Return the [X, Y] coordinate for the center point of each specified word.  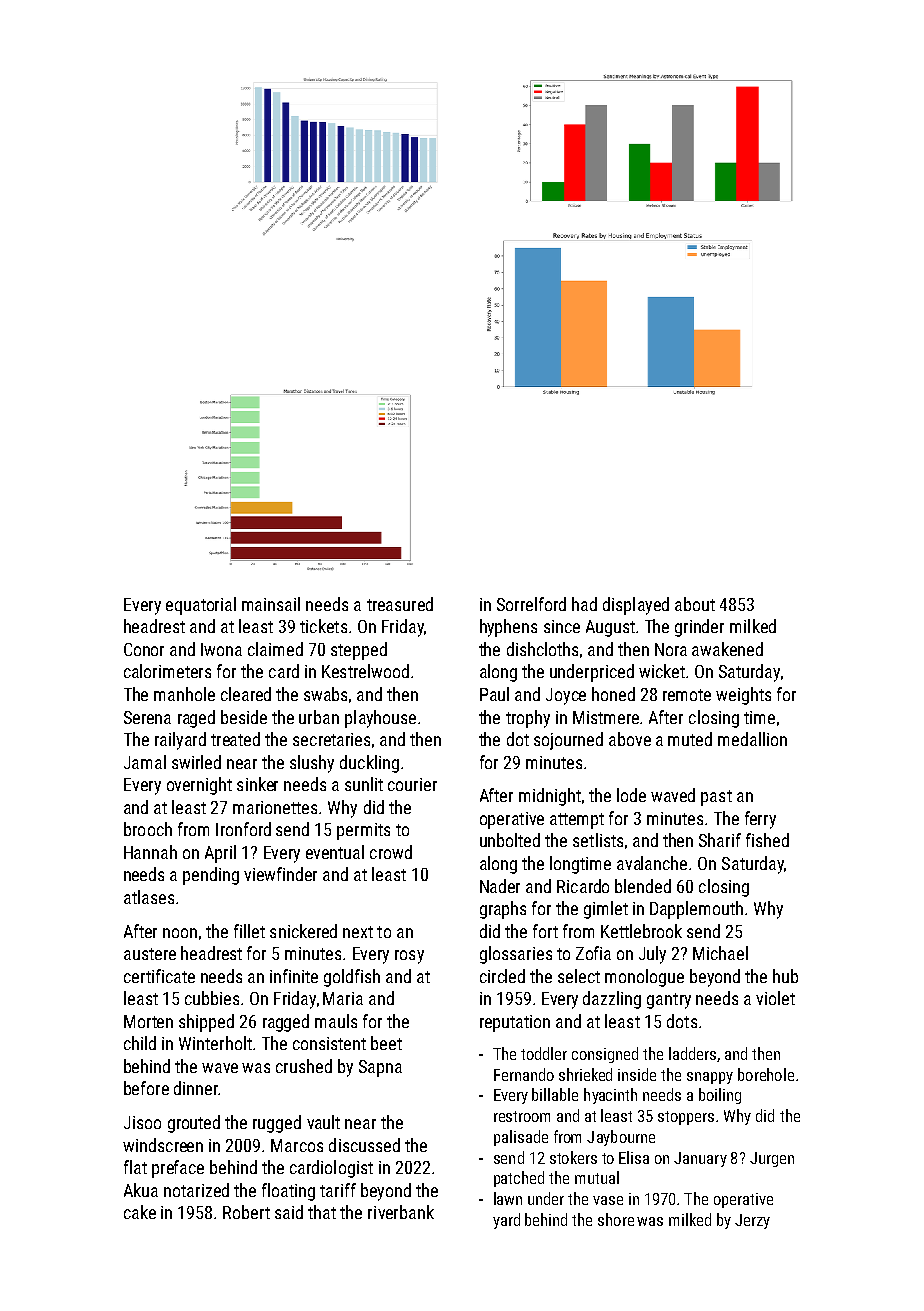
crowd [391, 852]
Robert [246, 1212]
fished [767, 840]
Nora [671, 649]
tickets [323, 626]
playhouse [380, 719]
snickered [303, 931]
